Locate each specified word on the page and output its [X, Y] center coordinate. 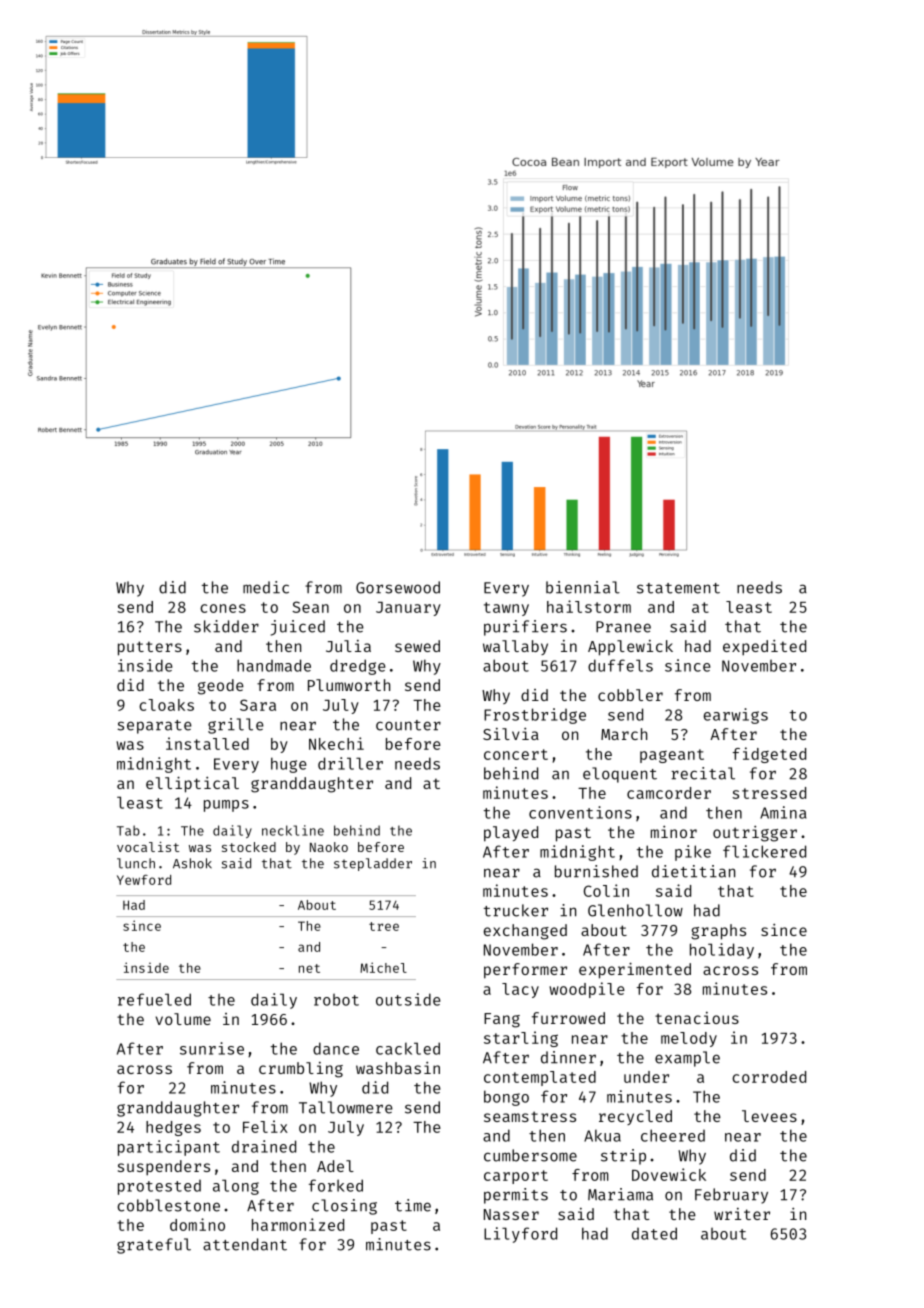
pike [693, 853]
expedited [764, 648]
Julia [348, 646]
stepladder [373, 864]
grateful [154, 1246]
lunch [136, 863]
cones [223, 608]
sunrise [212, 1048]
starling [521, 1039]
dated [654, 1233]
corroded [769, 1077]
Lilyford [520, 1235]
